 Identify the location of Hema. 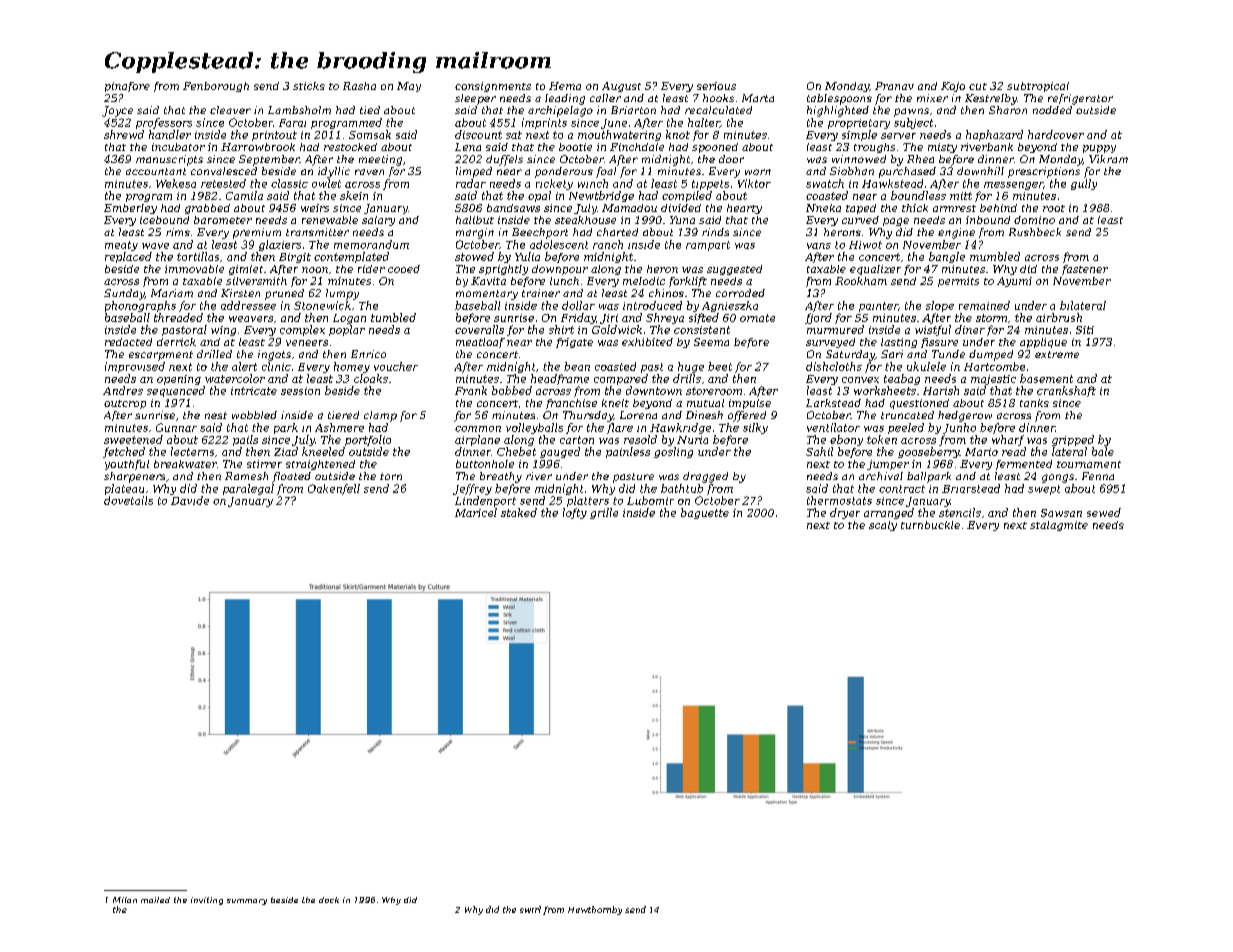
(565, 86).
